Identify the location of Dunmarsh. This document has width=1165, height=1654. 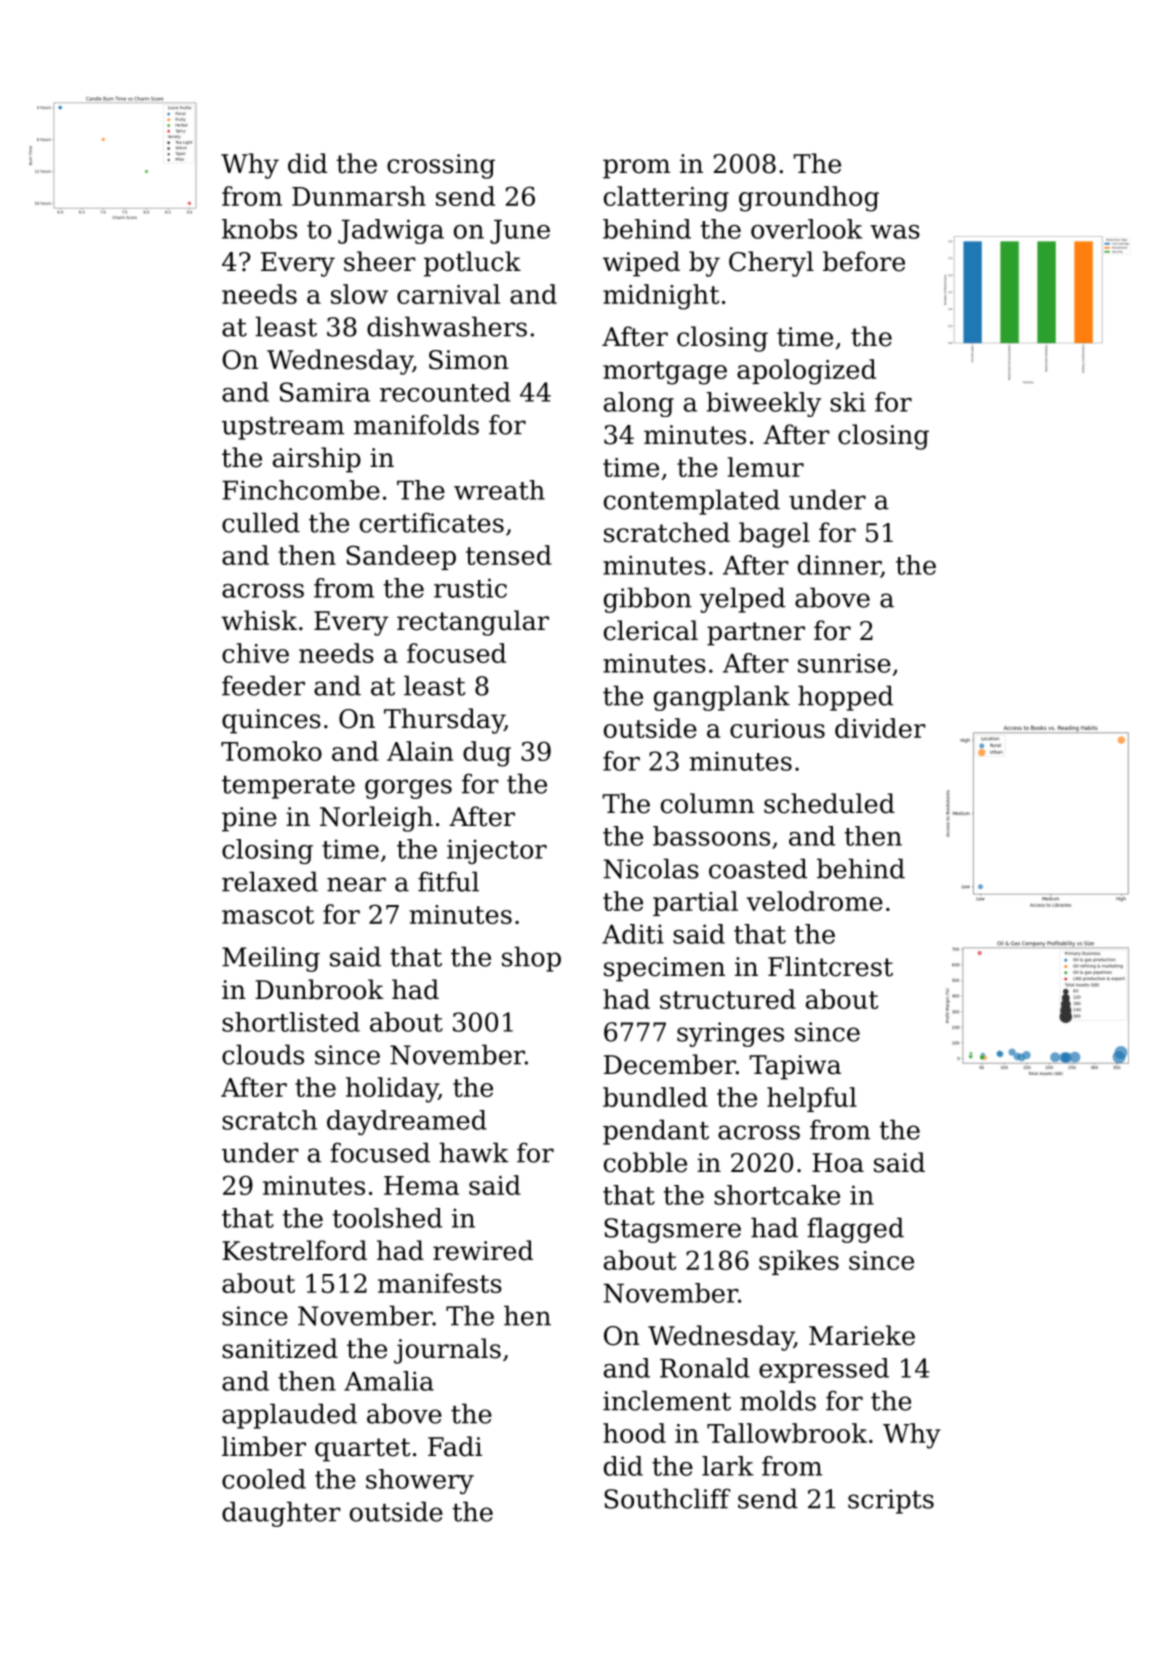
(359, 196).
